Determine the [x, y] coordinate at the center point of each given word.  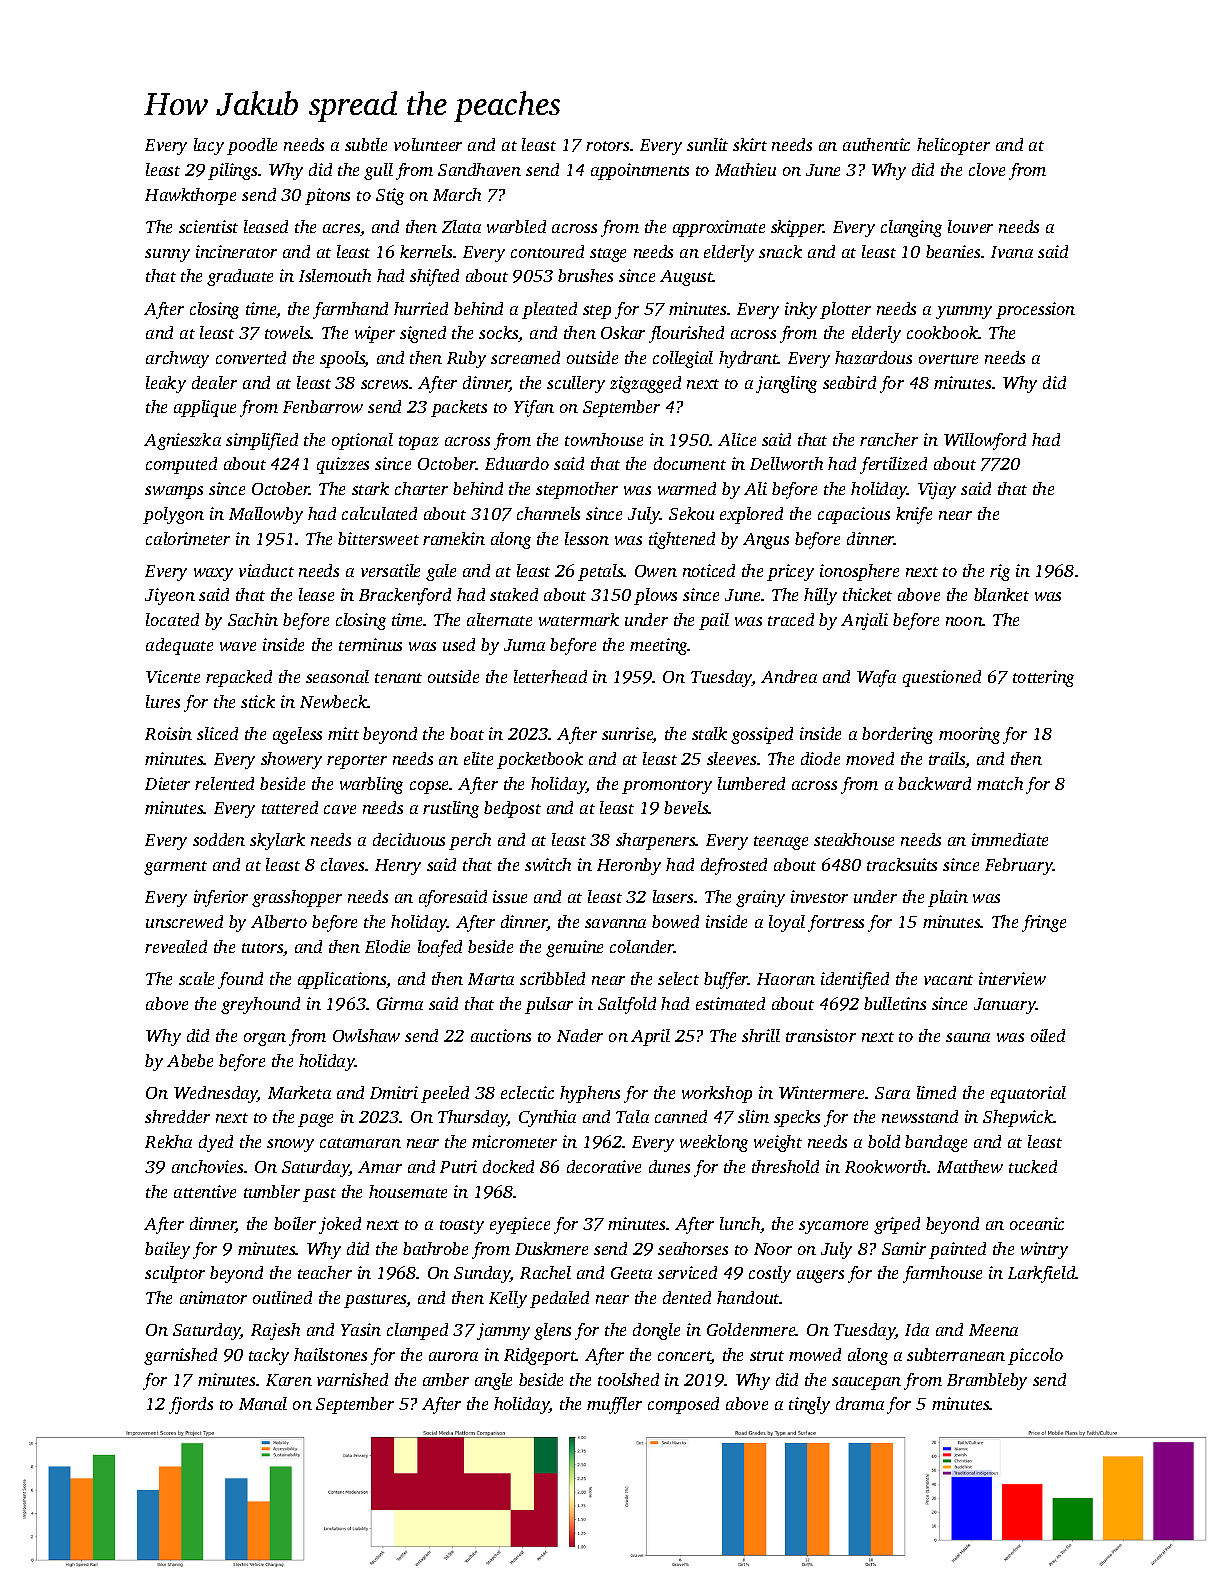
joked [340, 1225]
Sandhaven [479, 169]
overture [948, 359]
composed [683, 1405]
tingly [809, 1405]
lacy [209, 146]
